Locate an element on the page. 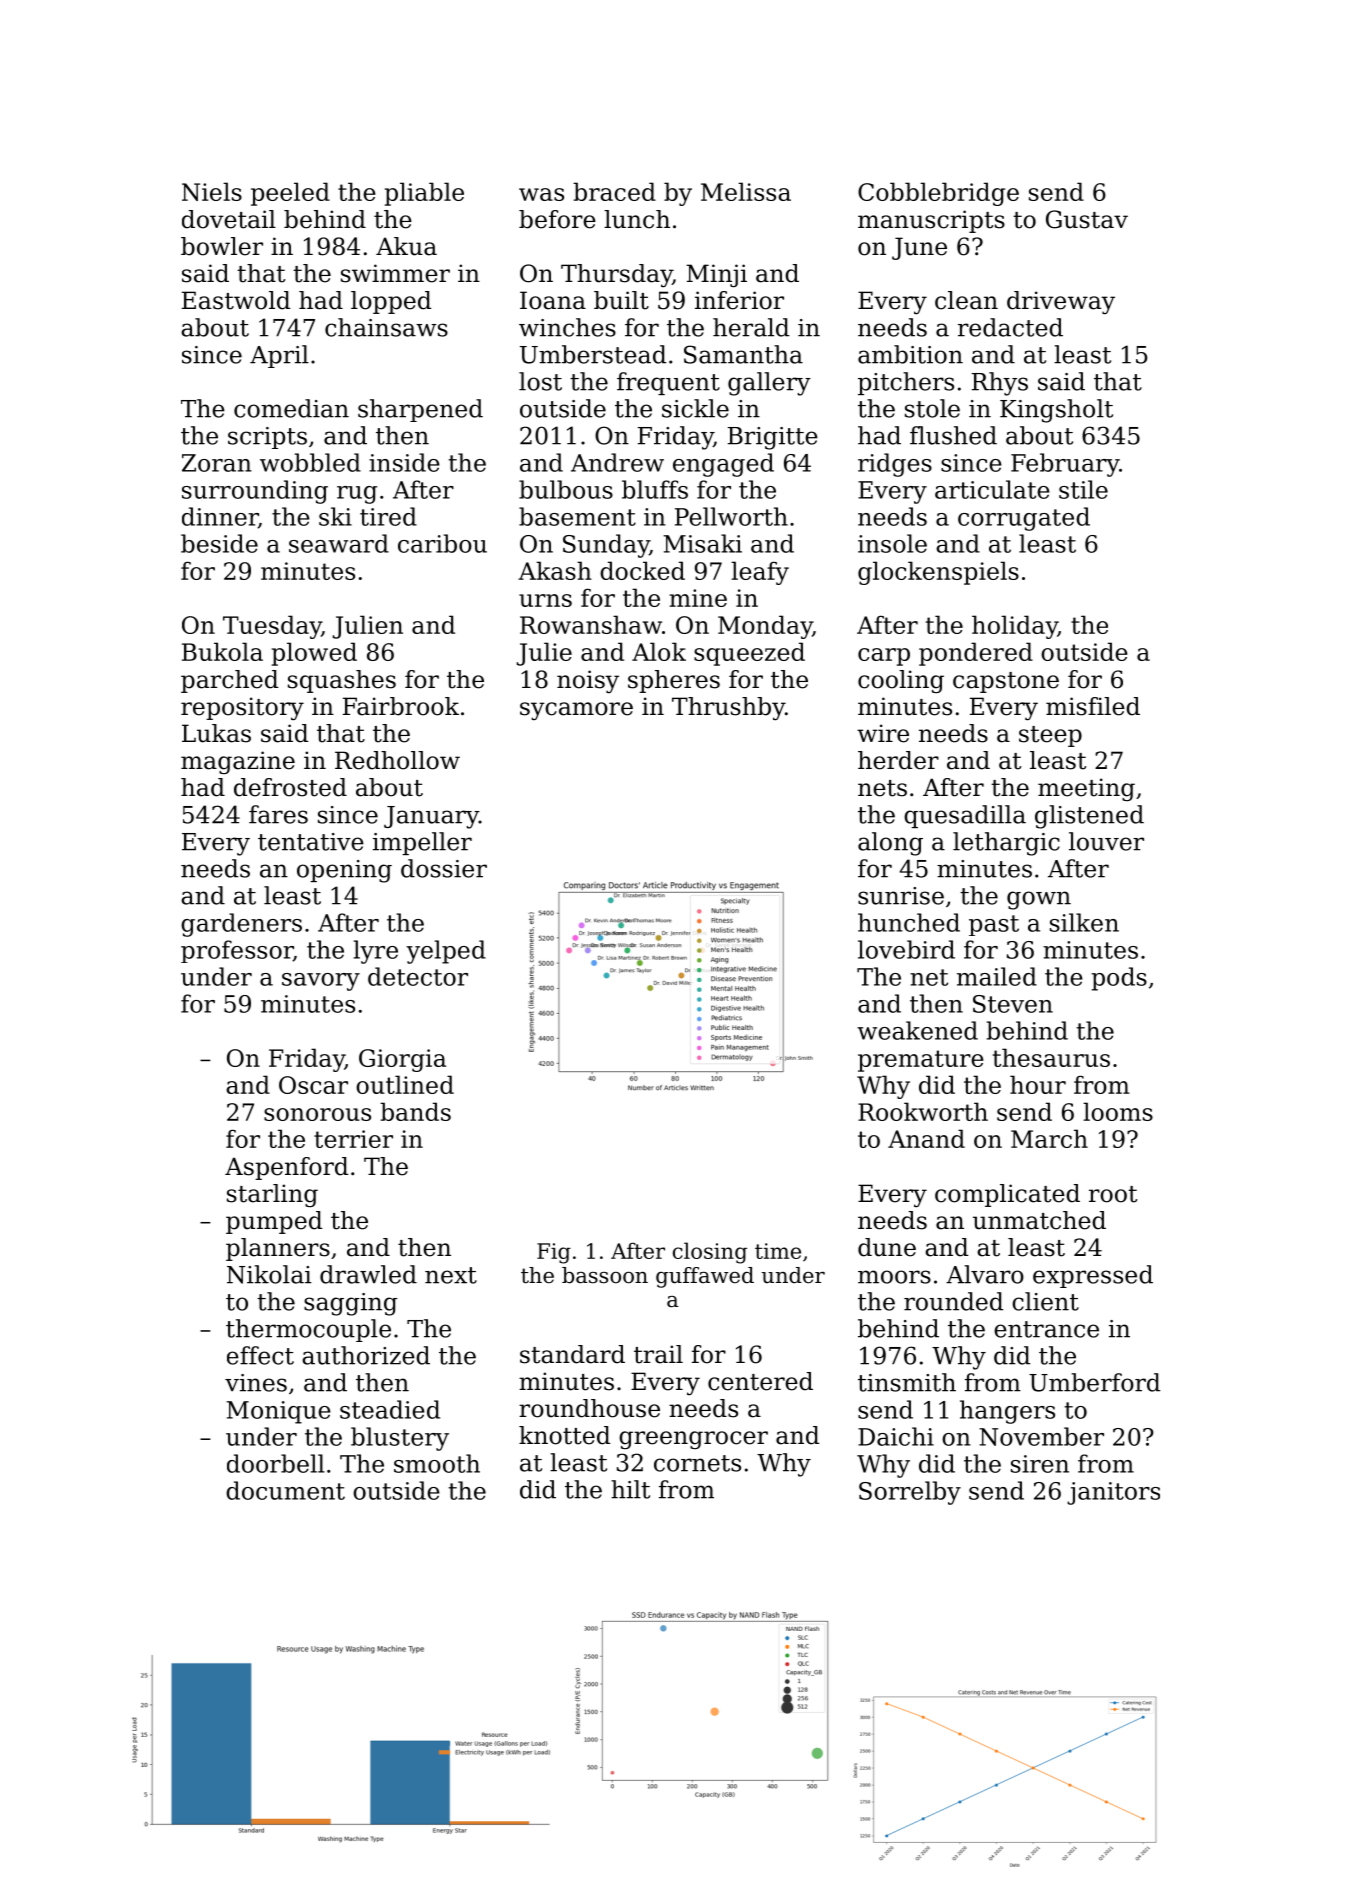  Aspenford is located at coordinates (286, 1168).
